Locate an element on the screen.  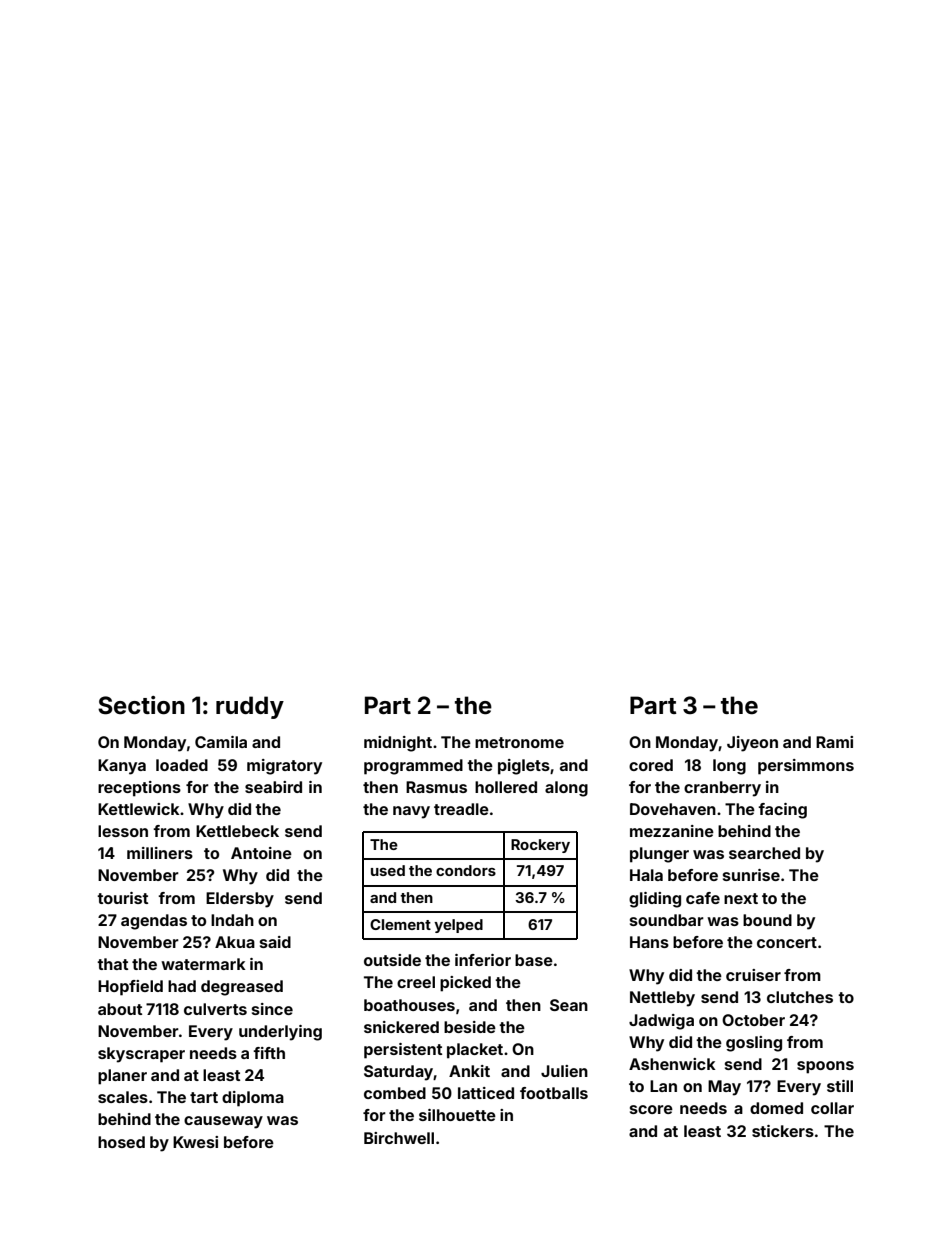
clutches is located at coordinates (800, 997).
